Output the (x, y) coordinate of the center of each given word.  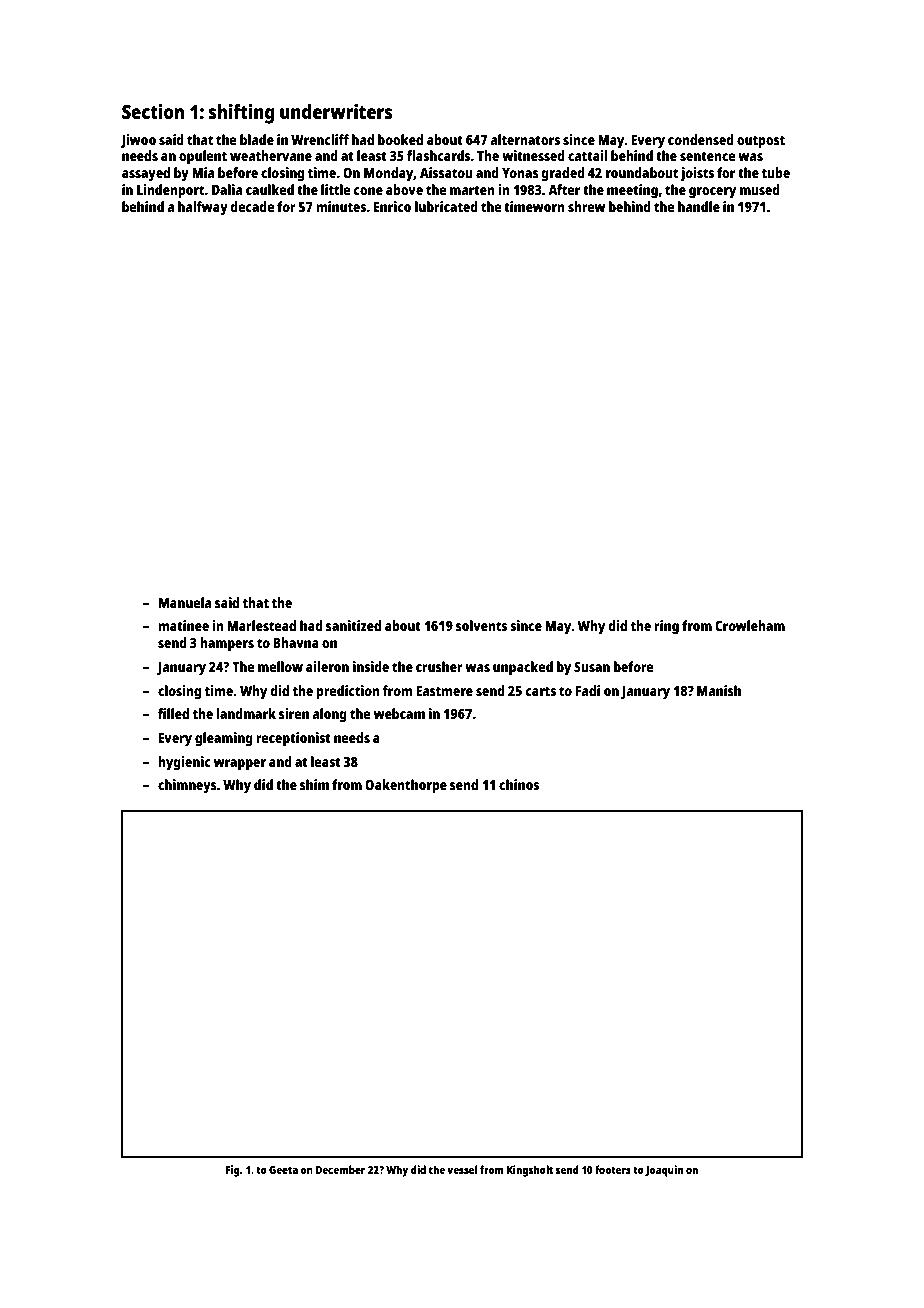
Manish (719, 690)
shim (314, 784)
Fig (233, 1171)
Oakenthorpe (406, 786)
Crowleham (750, 625)
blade (257, 139)
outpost (761, 142)
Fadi (588, 690)
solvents (481, 625)
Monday (389, 174)
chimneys (187, 786)
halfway (203, 208)
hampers (227, 644)
